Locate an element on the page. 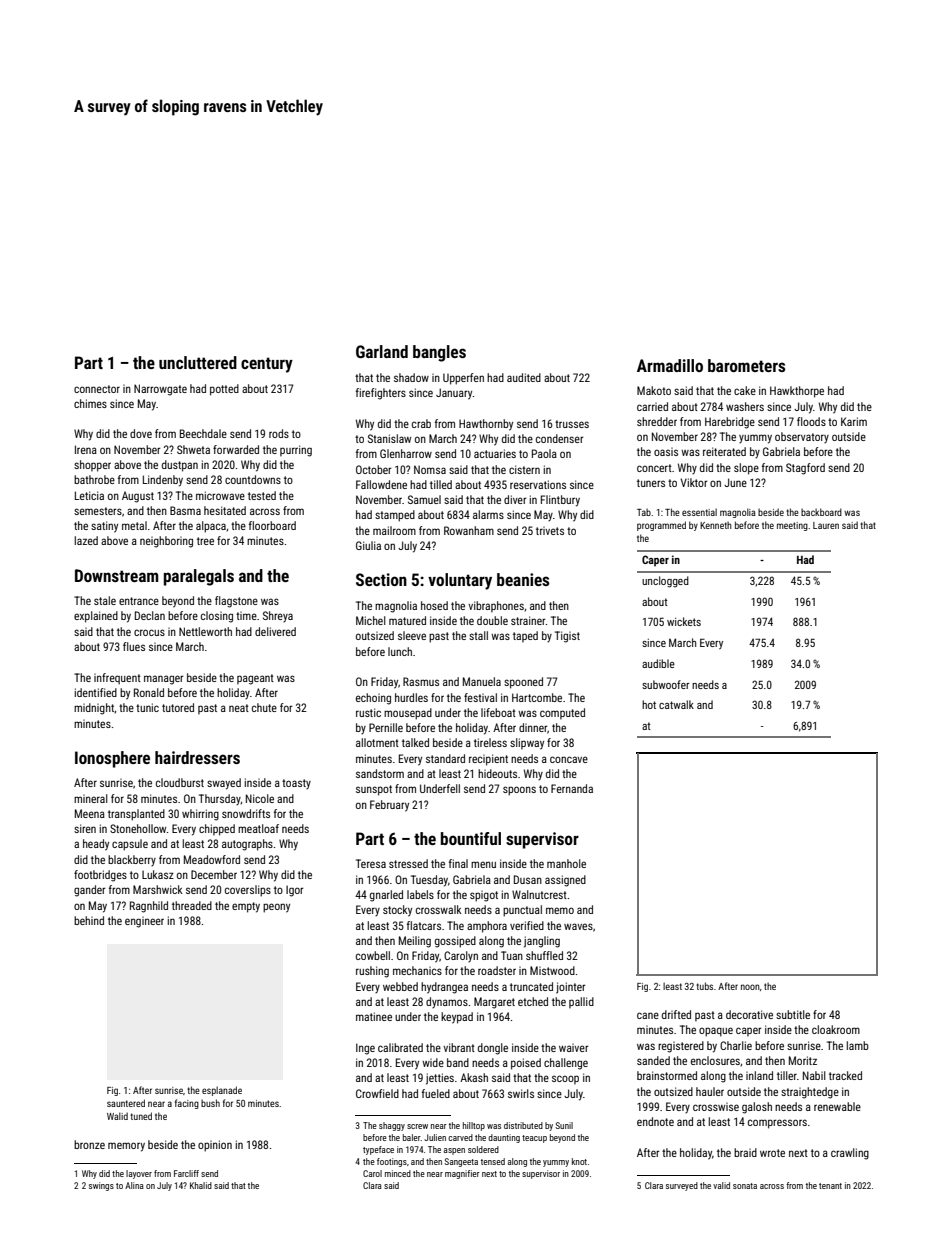 The image size is (952, 1233). Karim is located at coordinates (854, 421).
